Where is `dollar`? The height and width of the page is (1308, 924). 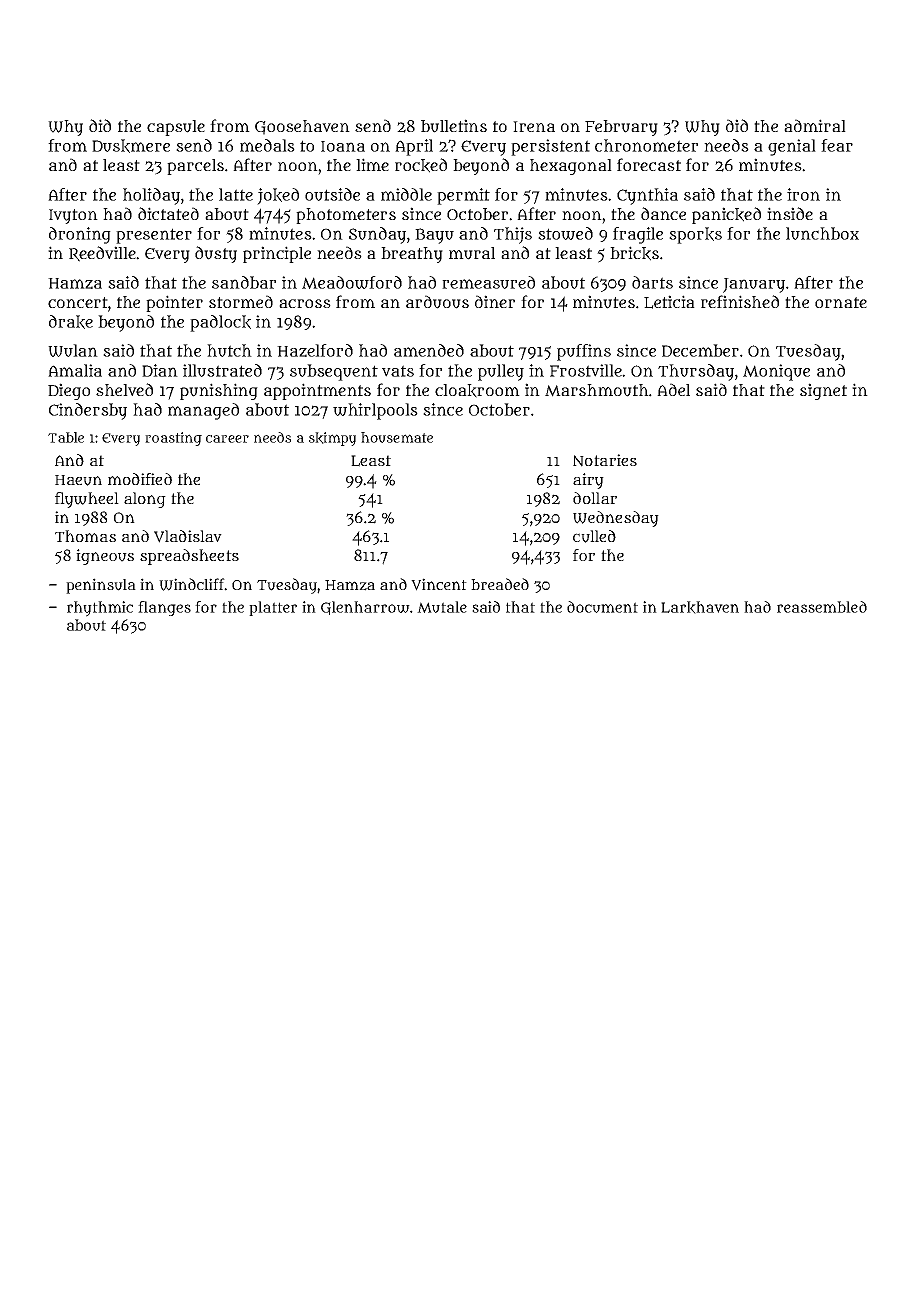 dollar is located at coordinates (595, 498).
